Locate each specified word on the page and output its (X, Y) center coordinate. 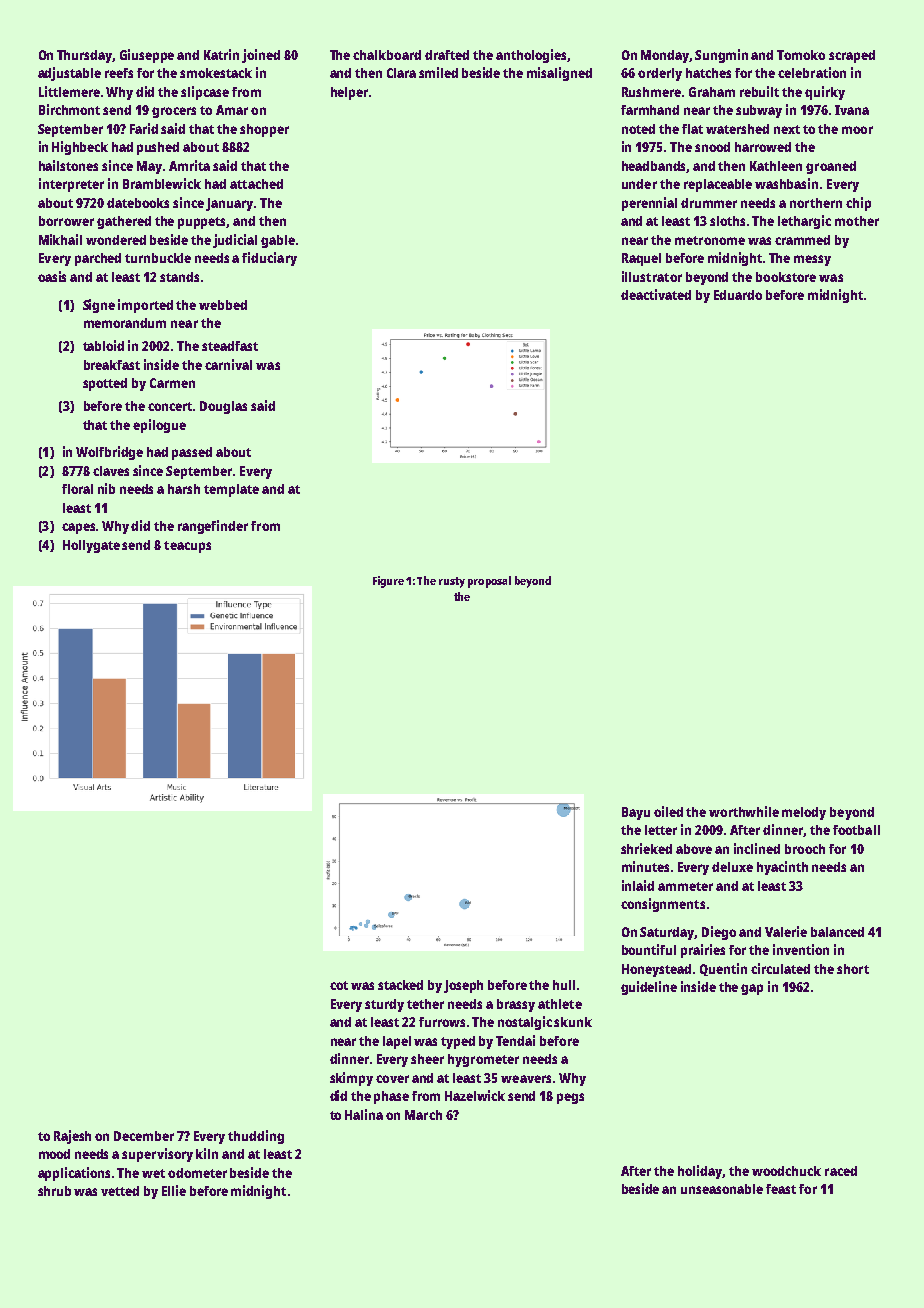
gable (278, 241)
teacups (187, 547)
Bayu (636, 813)
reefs (119, 73)
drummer (709, 203)
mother (857, 221)
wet (153, 1173)
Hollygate (91, 546)
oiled (668, 811)
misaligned (559, 74)
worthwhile (744, 811)
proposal (489, 582)
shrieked (646, 848)
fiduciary (269, 259)
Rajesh (72, 1137)
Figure (388, 582)
